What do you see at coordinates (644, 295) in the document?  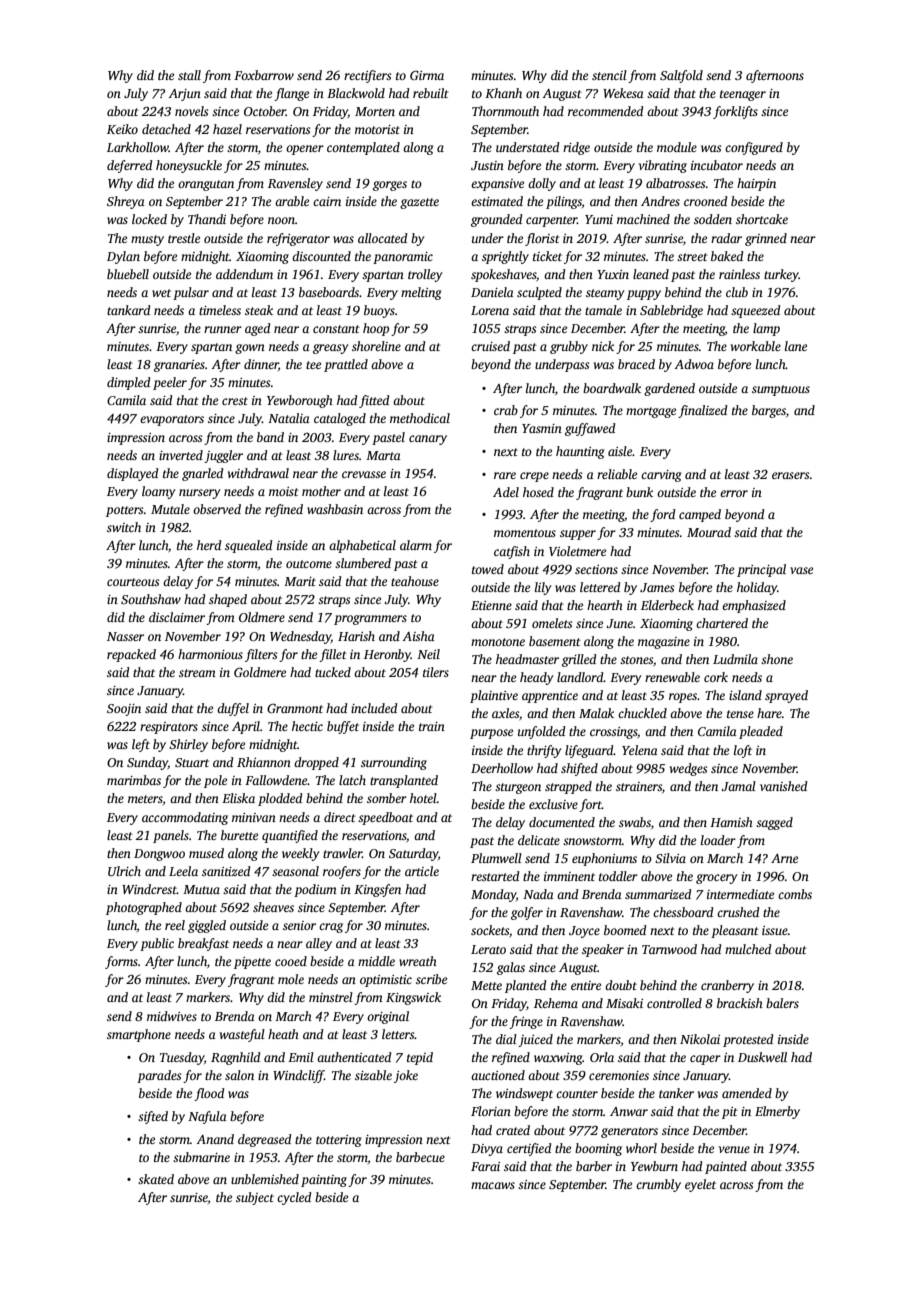 I see `puppy` at bounding box center [644, 295].
